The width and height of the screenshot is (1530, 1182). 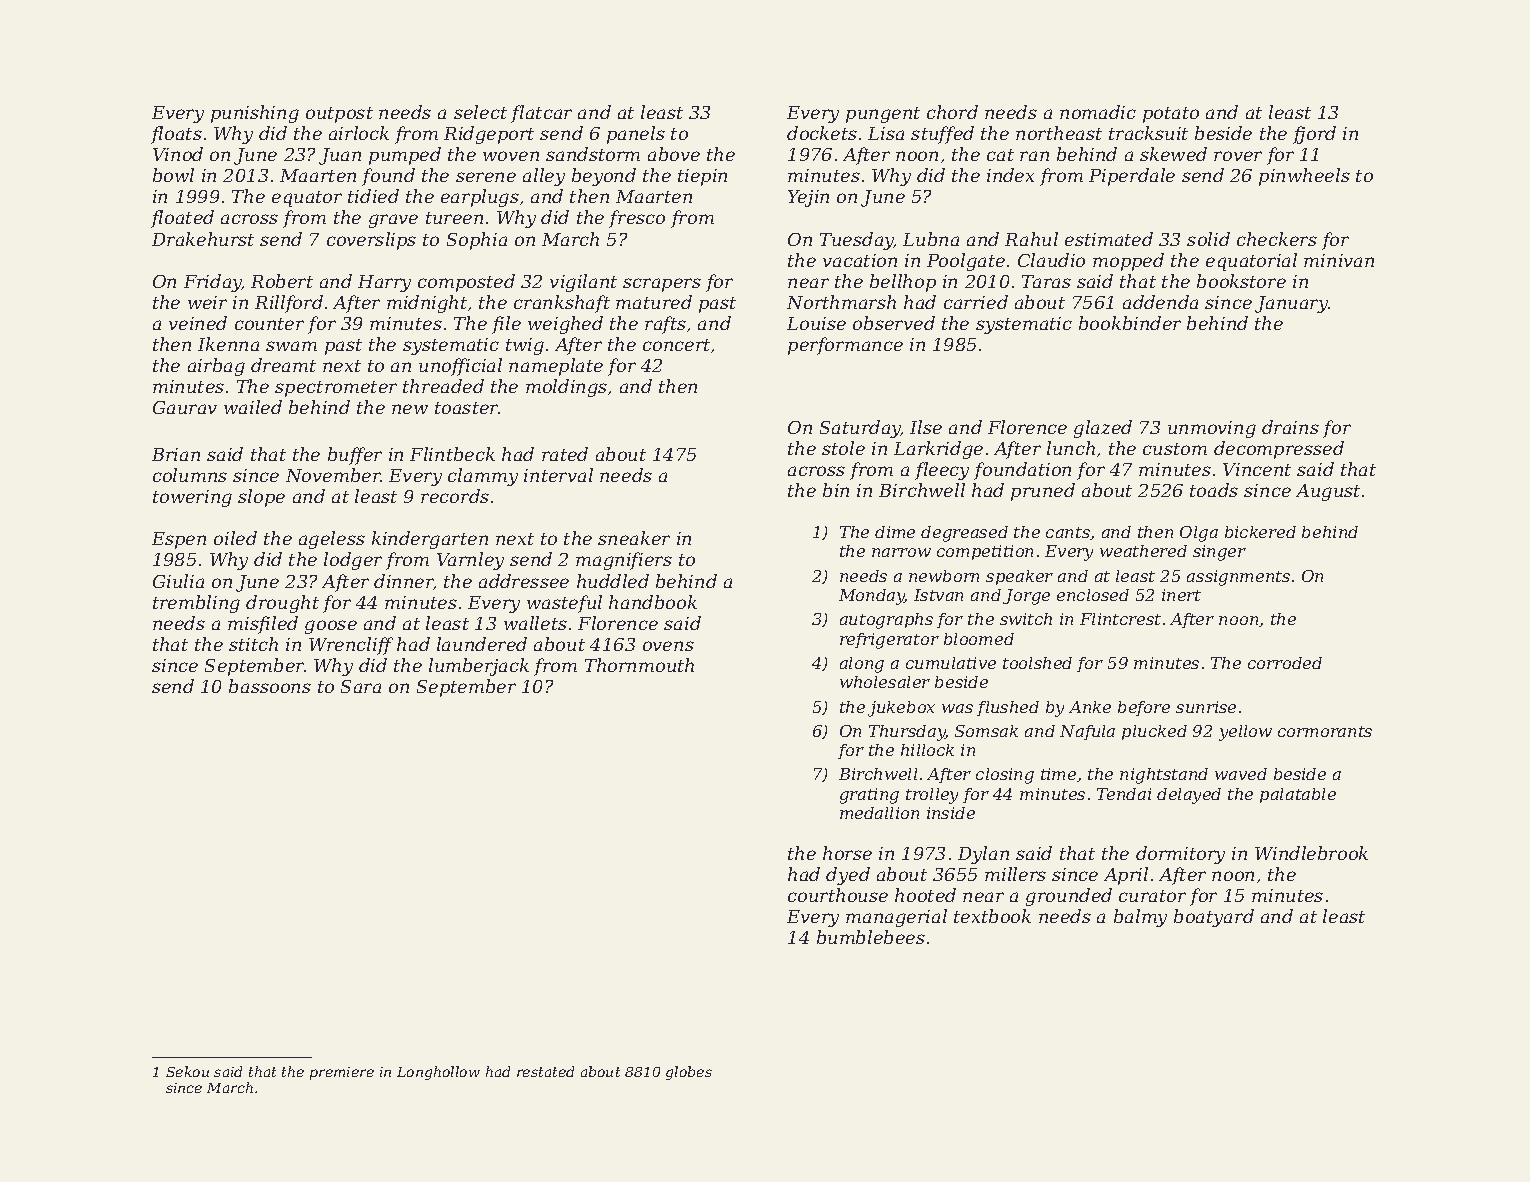 What do you see at coordinates (1285, 663) in the screenshot?
I see `corroded` at bounding box center [1285, 663].
